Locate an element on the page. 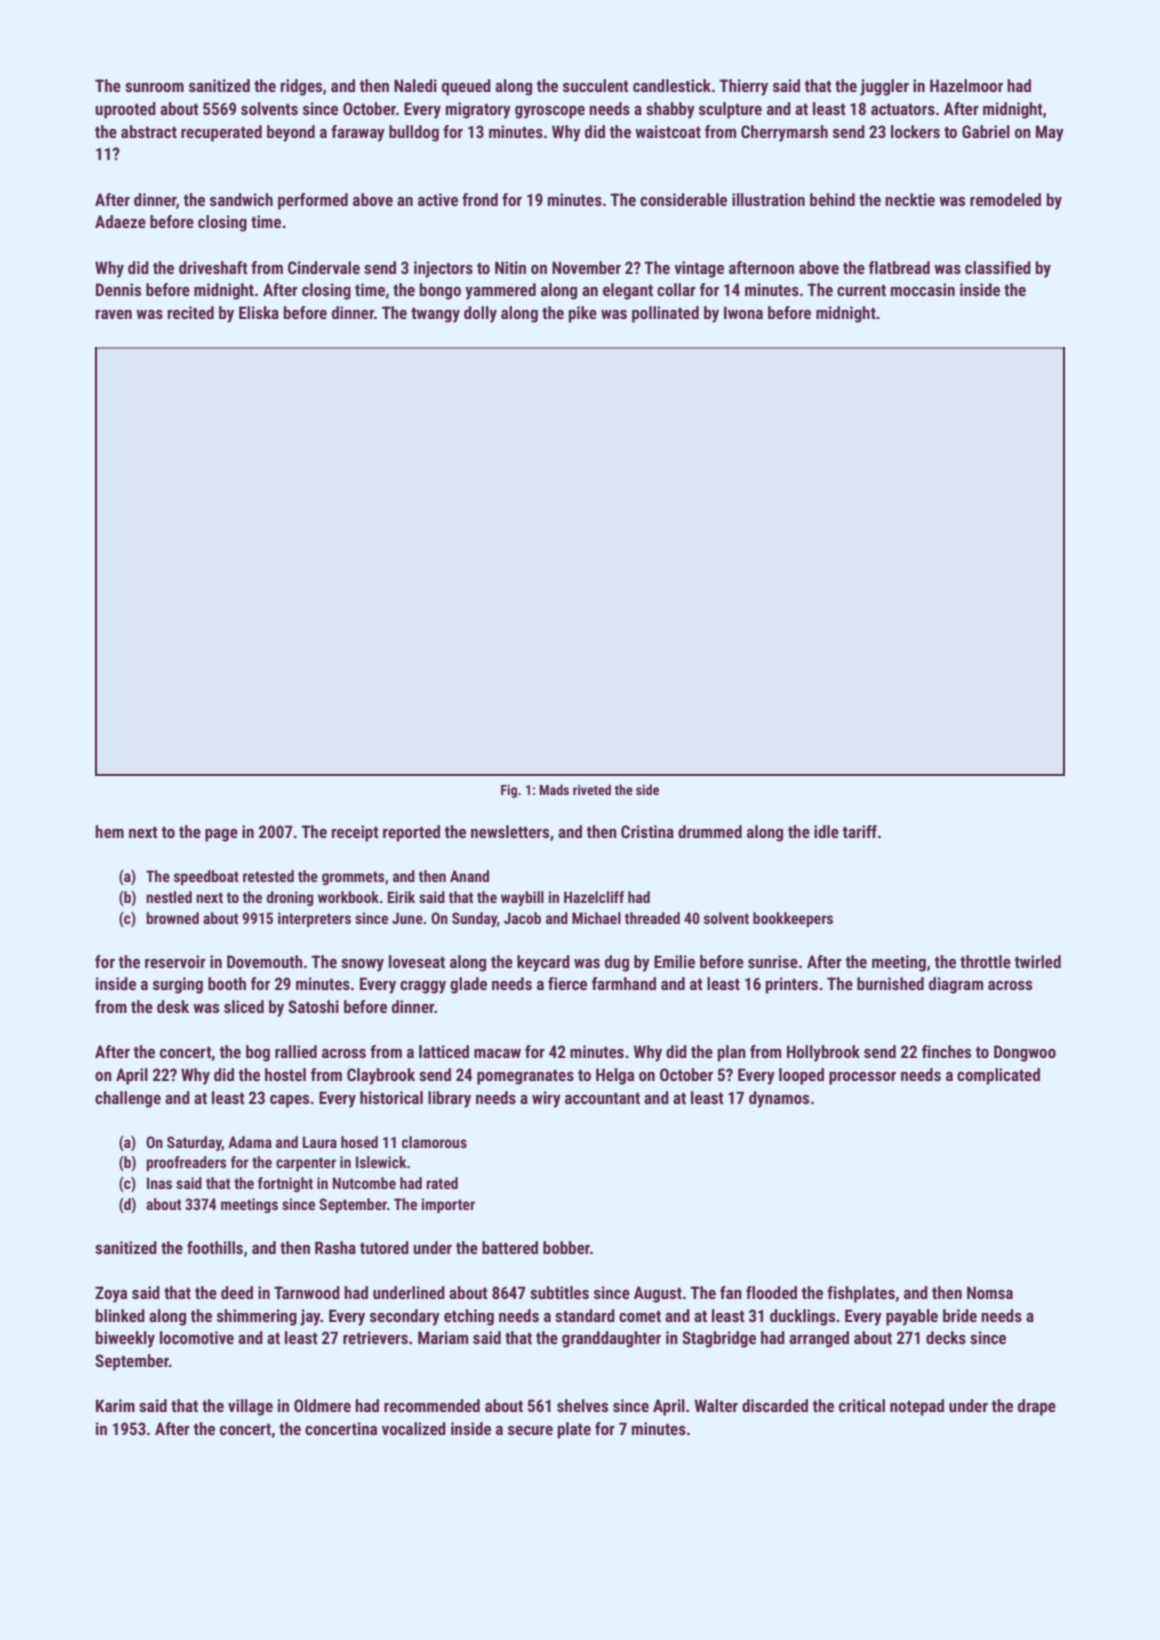 This image has height=1640, width=1160. drape is located at coordinates (1037, 1407).
